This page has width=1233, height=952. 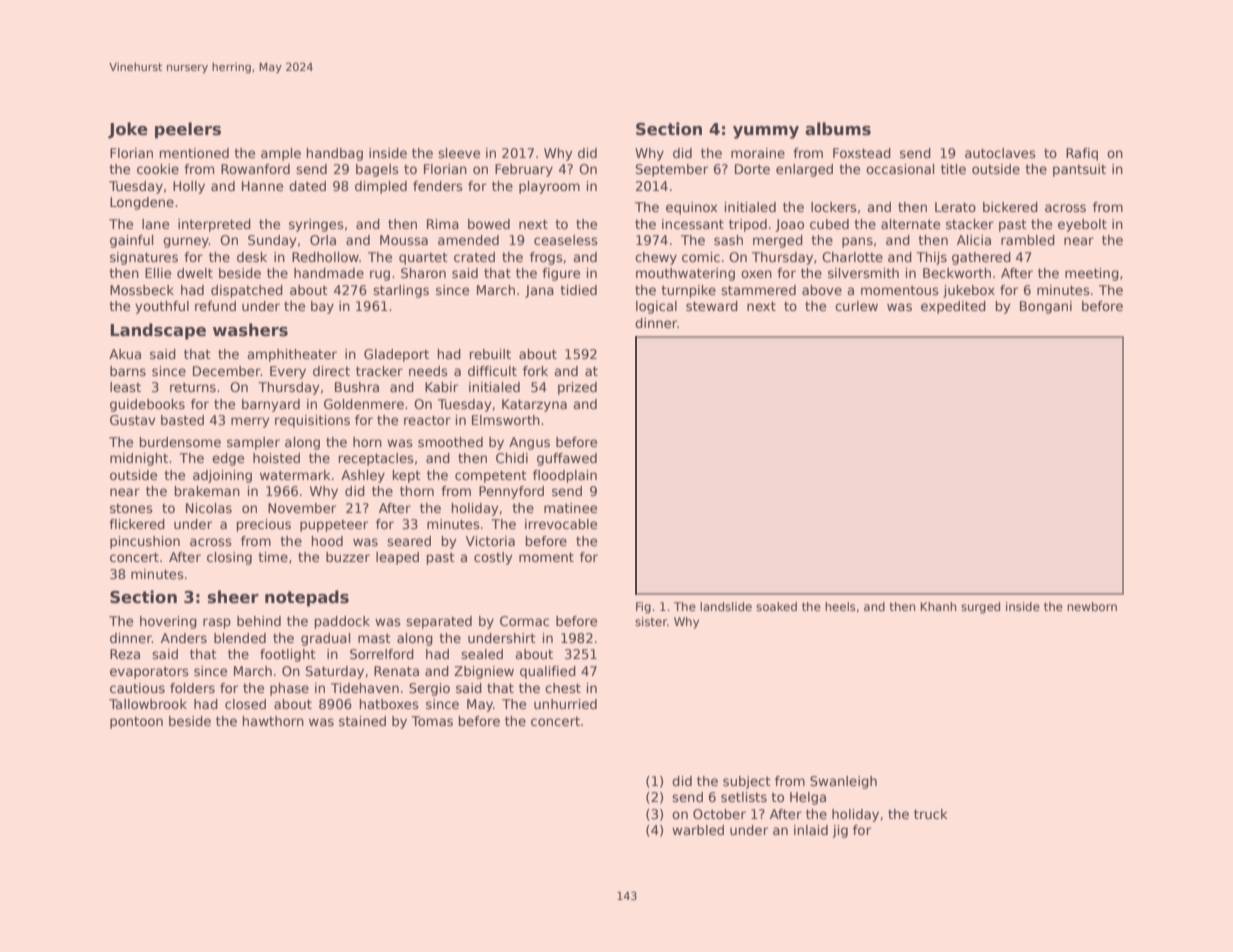 What do you see at coordinates (766, 132) in the page?
I see `yummy` at bounding box center [766, 132].
